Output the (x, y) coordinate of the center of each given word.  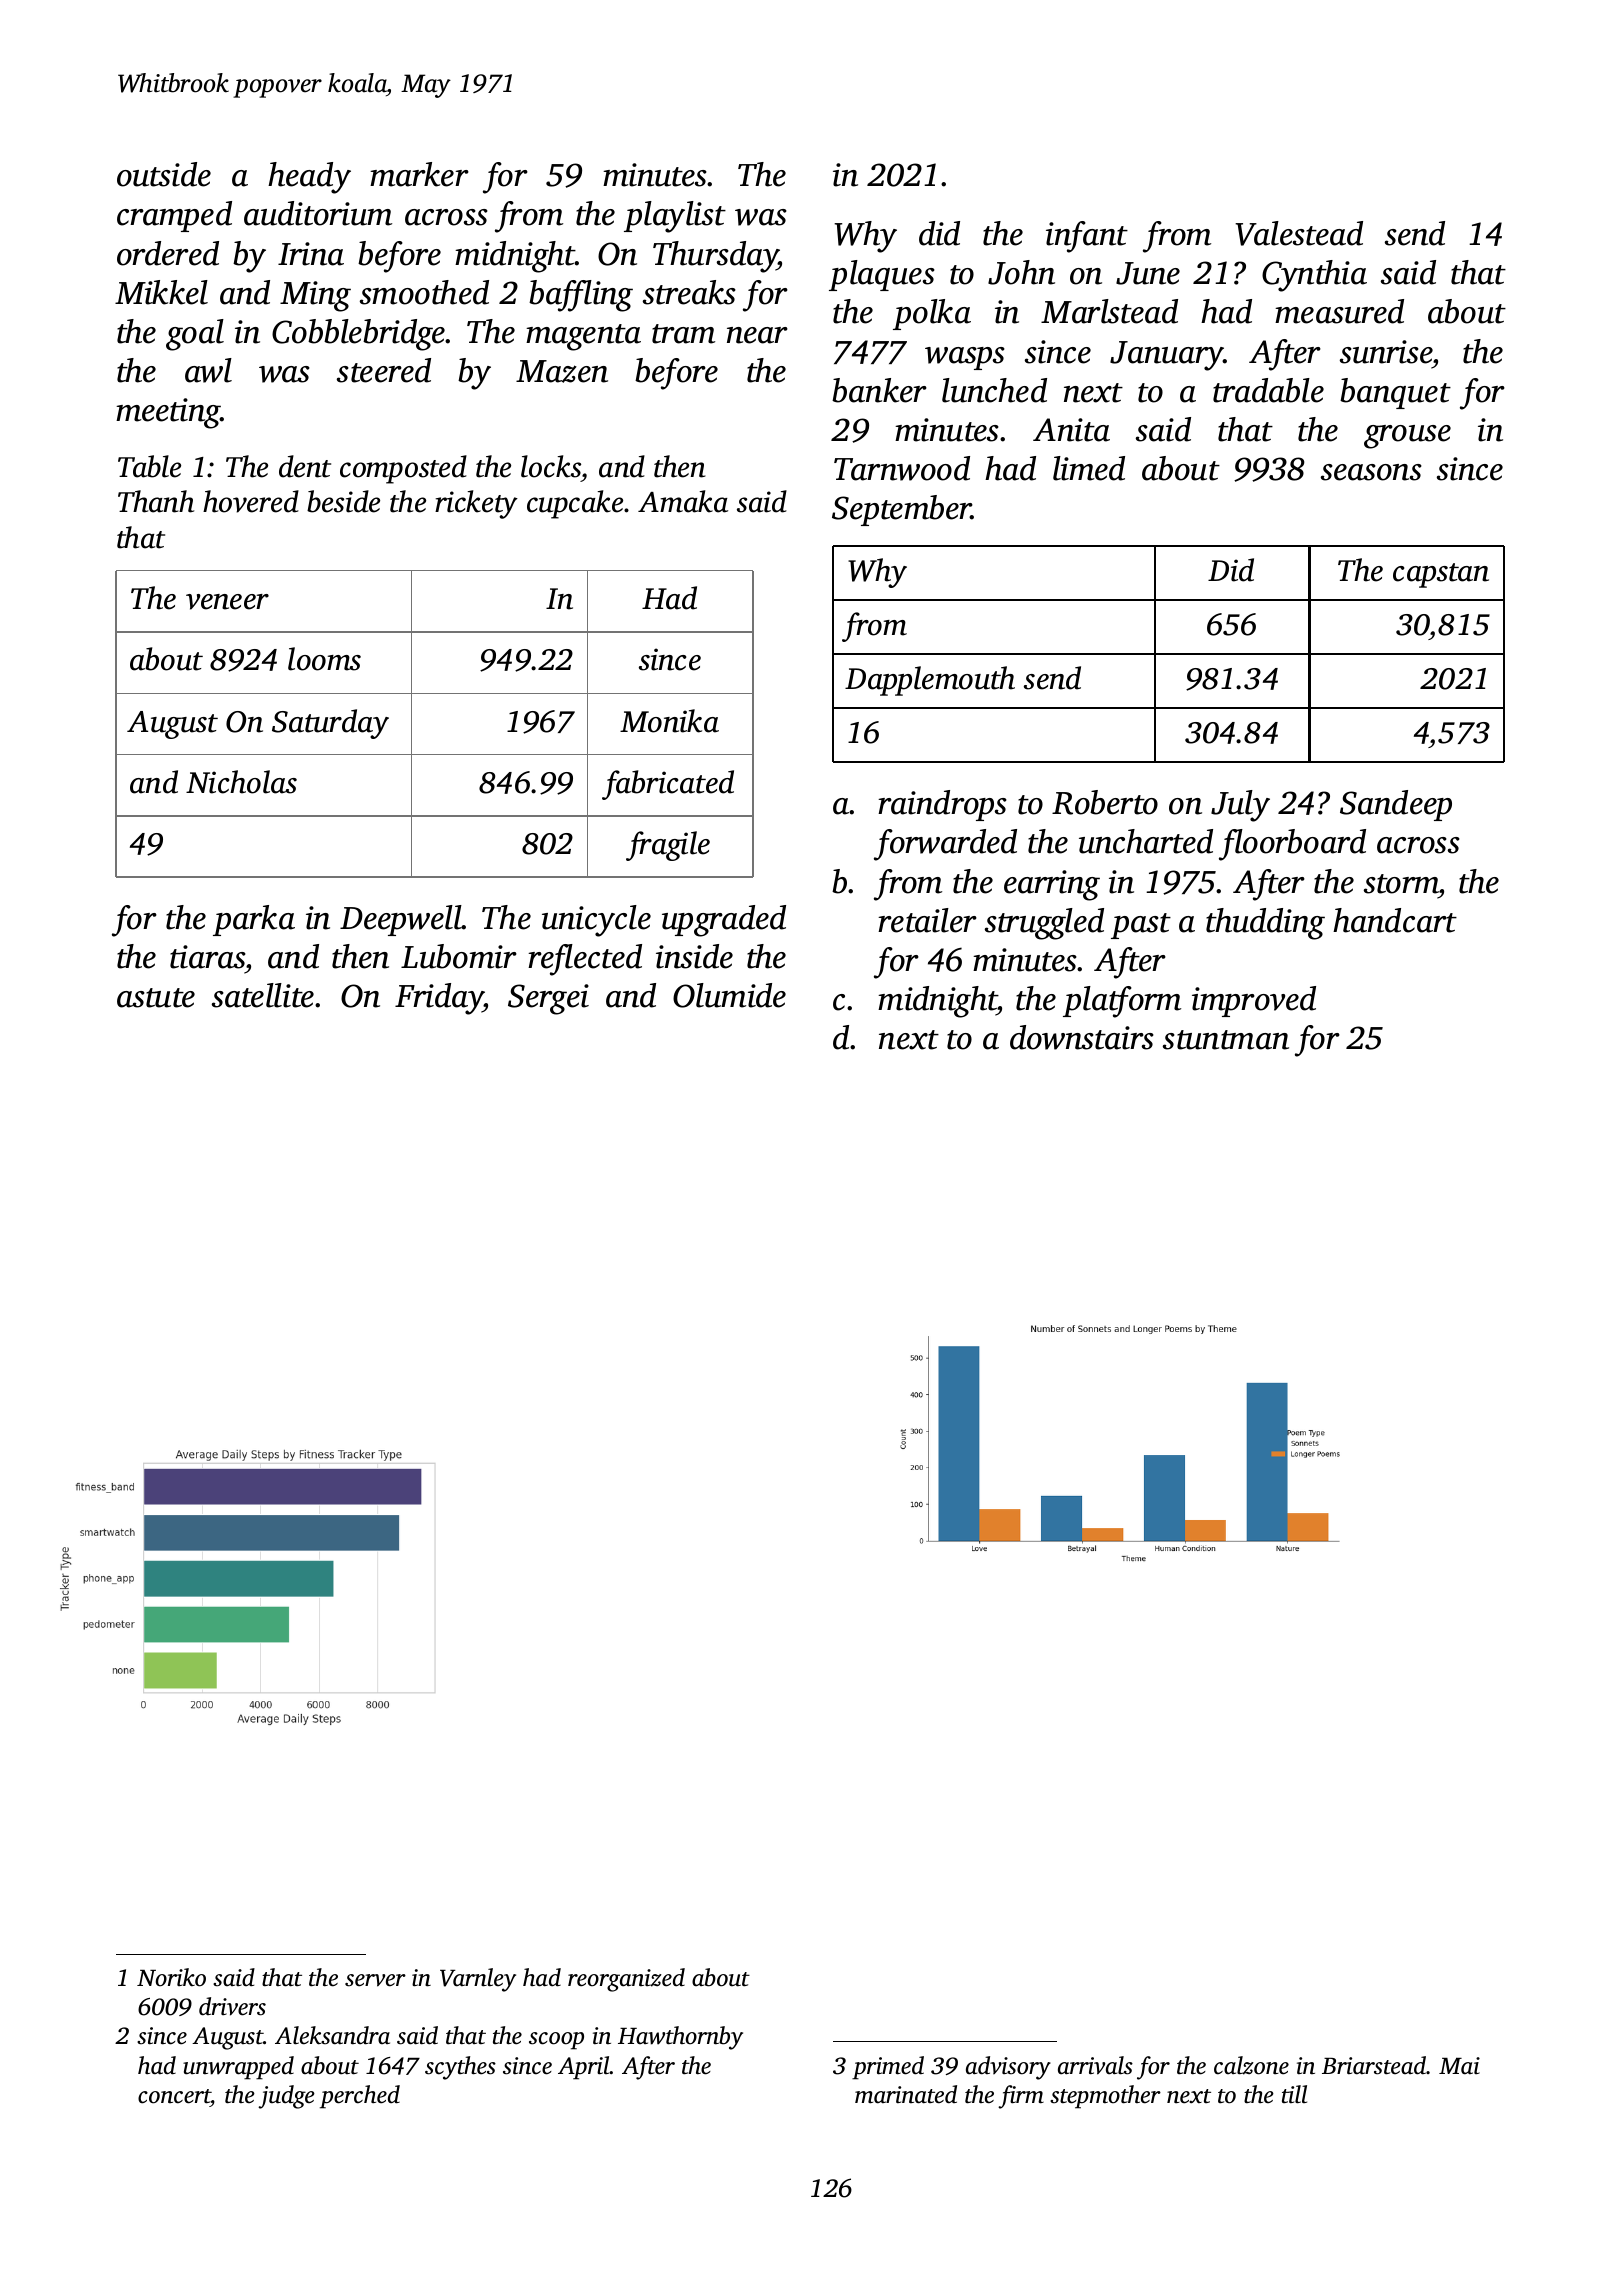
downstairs (1082, 1037)
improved (1254, 1001)
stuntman (1226, 1040)
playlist (675, 217)
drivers (232, 2006)
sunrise (1386, 352)
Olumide (729, 995)
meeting (168, 413)
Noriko (171, 1977)
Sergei (548, 999)
